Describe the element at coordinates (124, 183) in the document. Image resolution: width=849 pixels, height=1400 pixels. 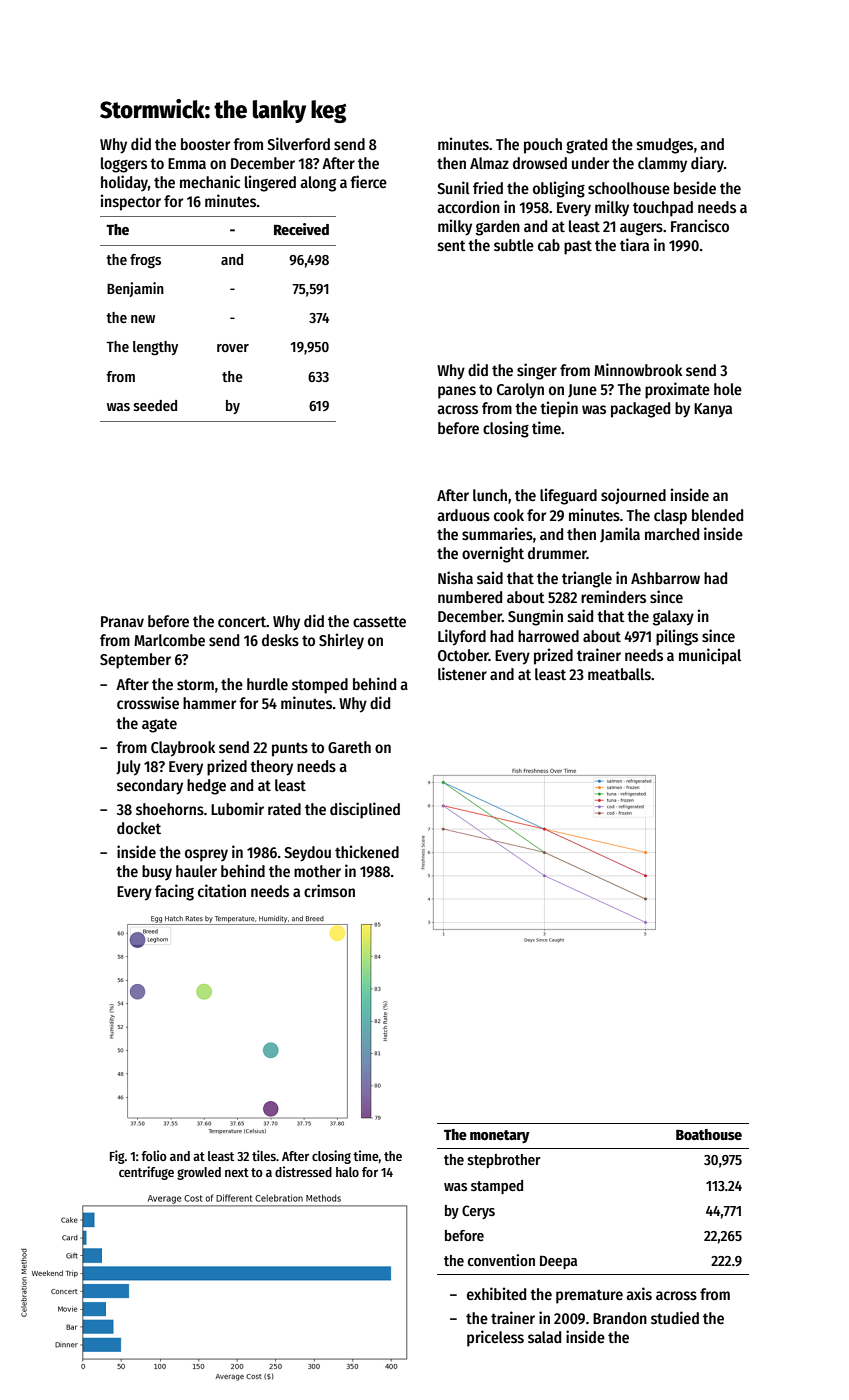
I see `holiday` at that location.
